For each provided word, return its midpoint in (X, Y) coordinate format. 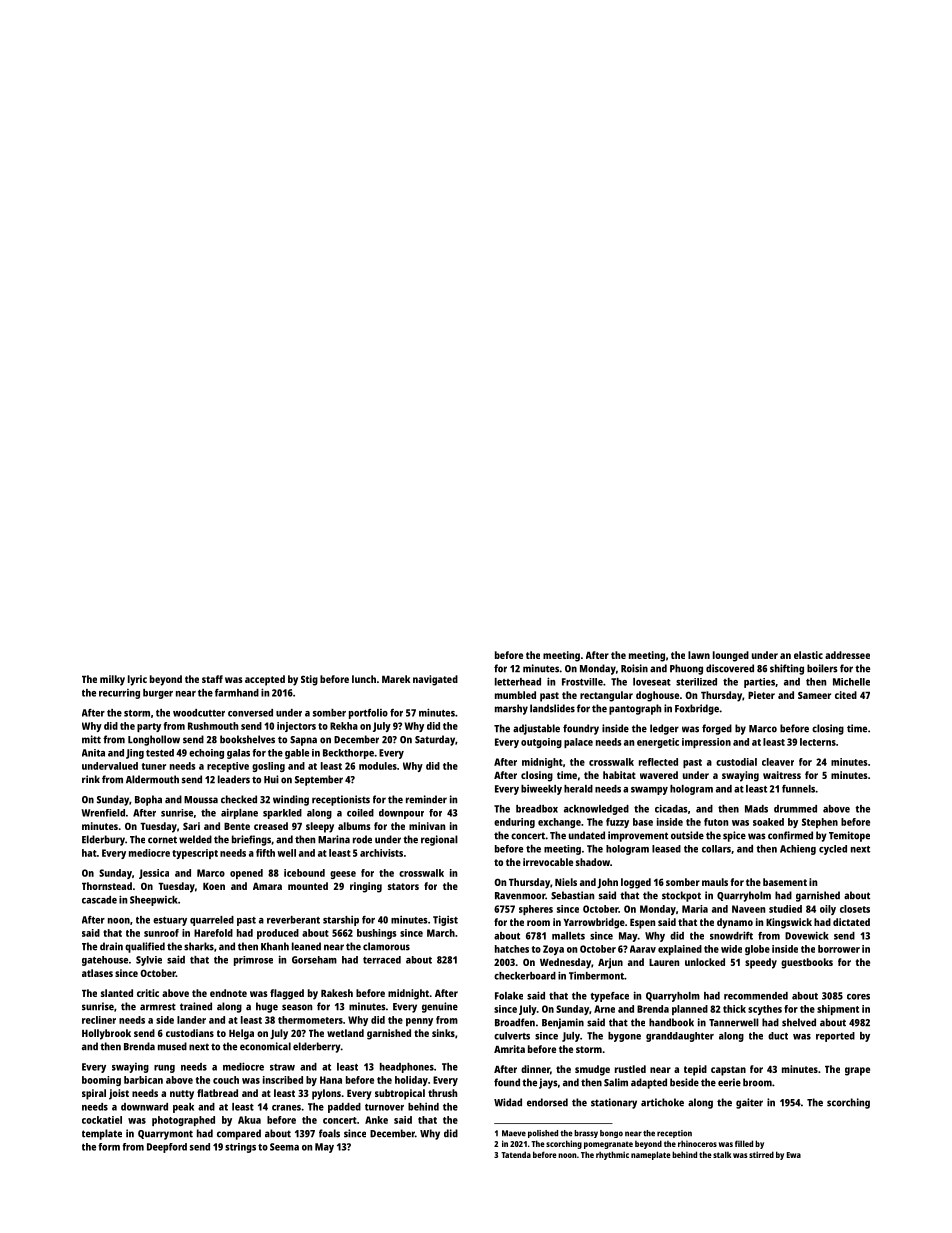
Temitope (849, 836)
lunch (364, 679)
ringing (366, 887)
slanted (117, 993)
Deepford (167, 1148)
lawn (699, 655)
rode (362, 839)
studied (785, 909)
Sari (191, 826)
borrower (839, 949)
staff (212, 679)
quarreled (212, 921)
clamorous (386, 946)
